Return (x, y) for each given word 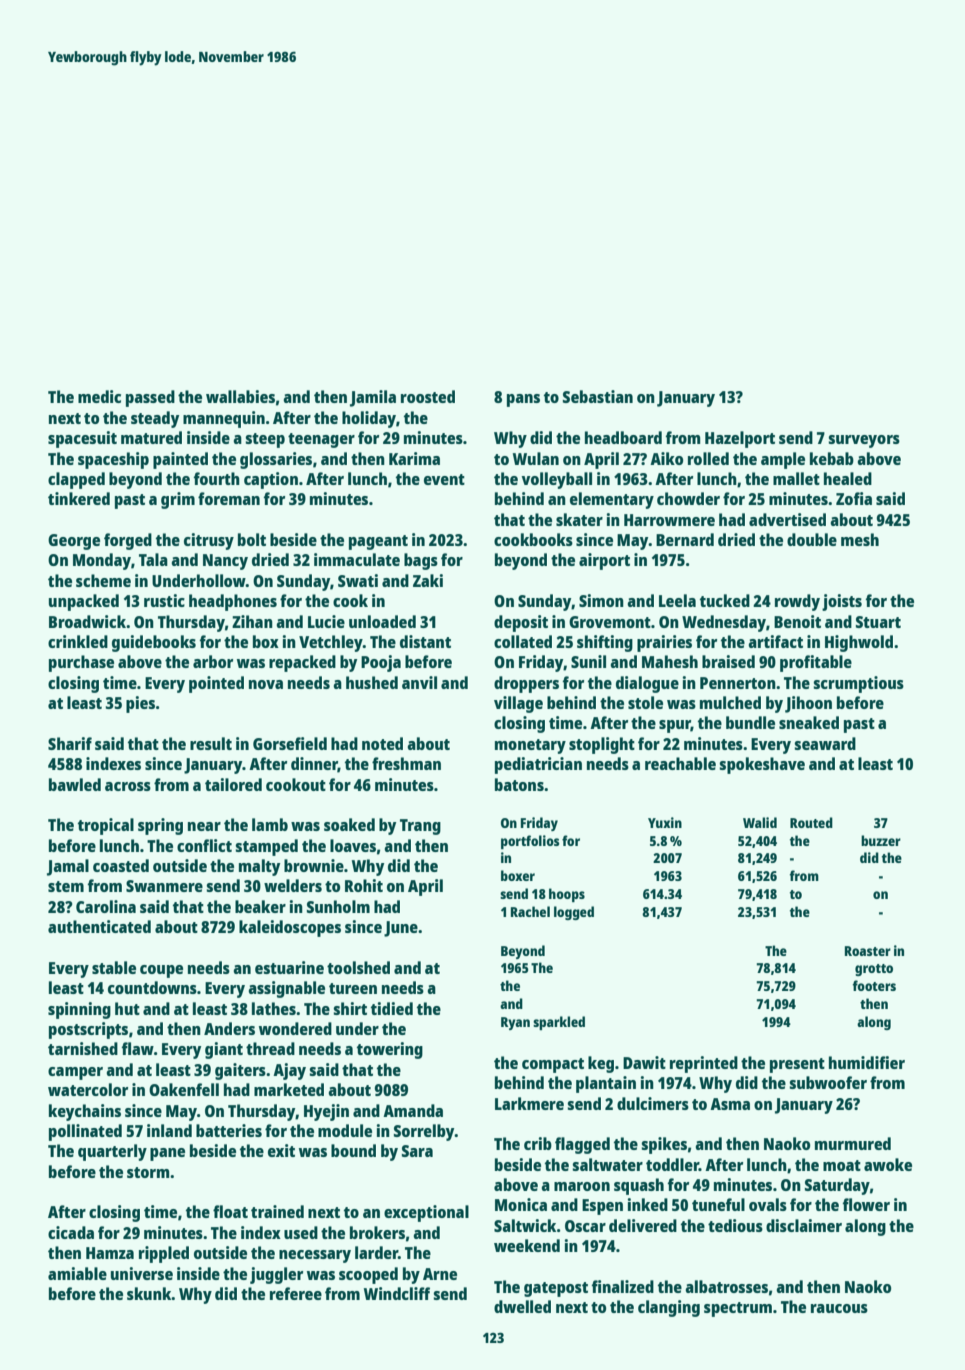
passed (150, 398)
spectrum (738, 1309)
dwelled (522, 1306)
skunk (149, 1293)
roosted (428, 396)
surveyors (864, 441)
